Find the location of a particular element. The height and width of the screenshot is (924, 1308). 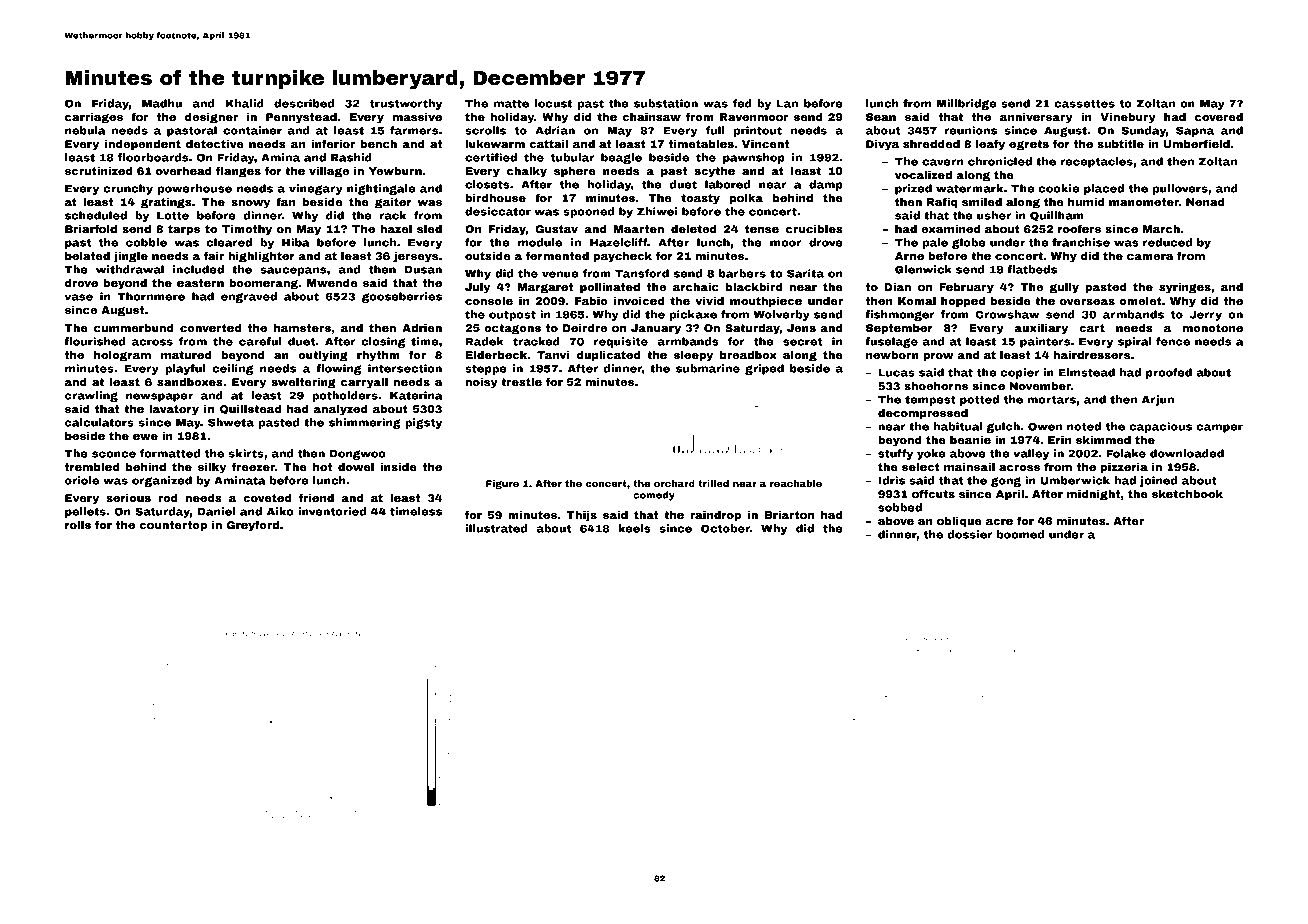

hologram is located at coordinates (122, 356).
